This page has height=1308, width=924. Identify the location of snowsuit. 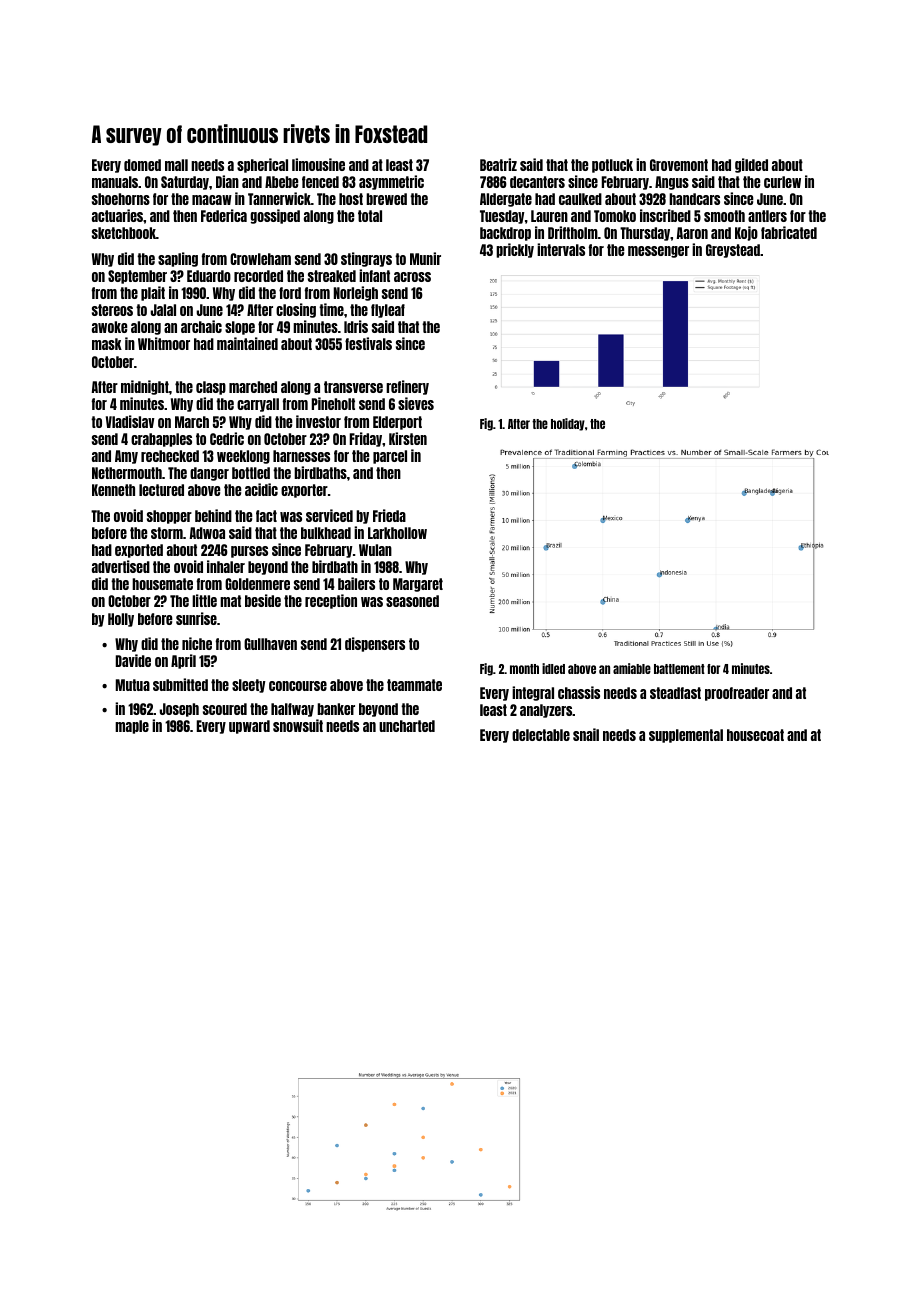
(298, 725).
